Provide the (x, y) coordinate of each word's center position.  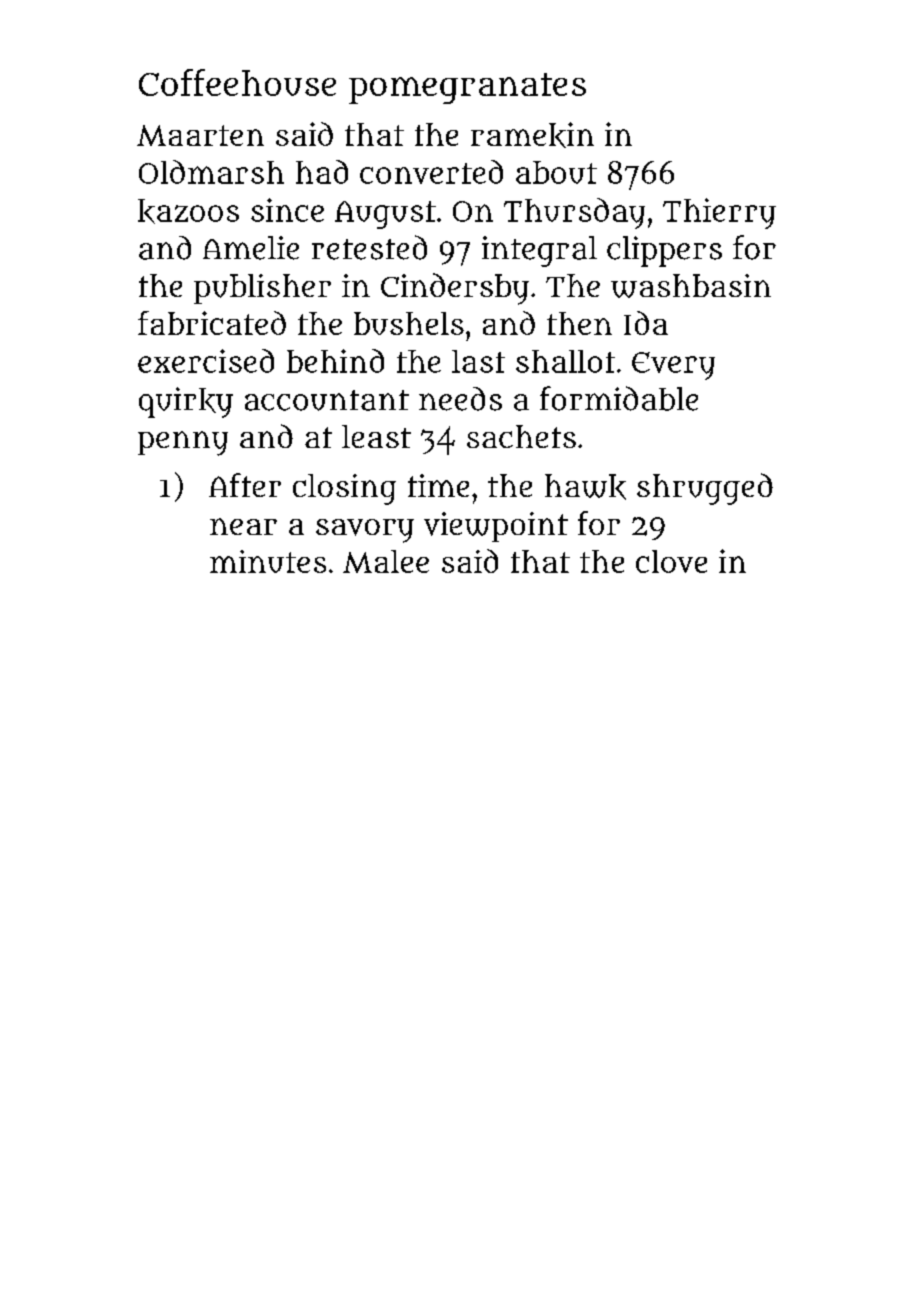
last (478, 361)
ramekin (532, 135)
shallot (565, 361)
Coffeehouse (237, 82)
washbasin (691, 286)
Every (673, 366)
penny (183, 443)
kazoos (188, 211)
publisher (262, 289)
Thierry (719, 213)
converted (431, 172)
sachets (521, 436)
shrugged (705, 489)
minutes (268, 561)
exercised (206, 361)
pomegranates (467, 88)
